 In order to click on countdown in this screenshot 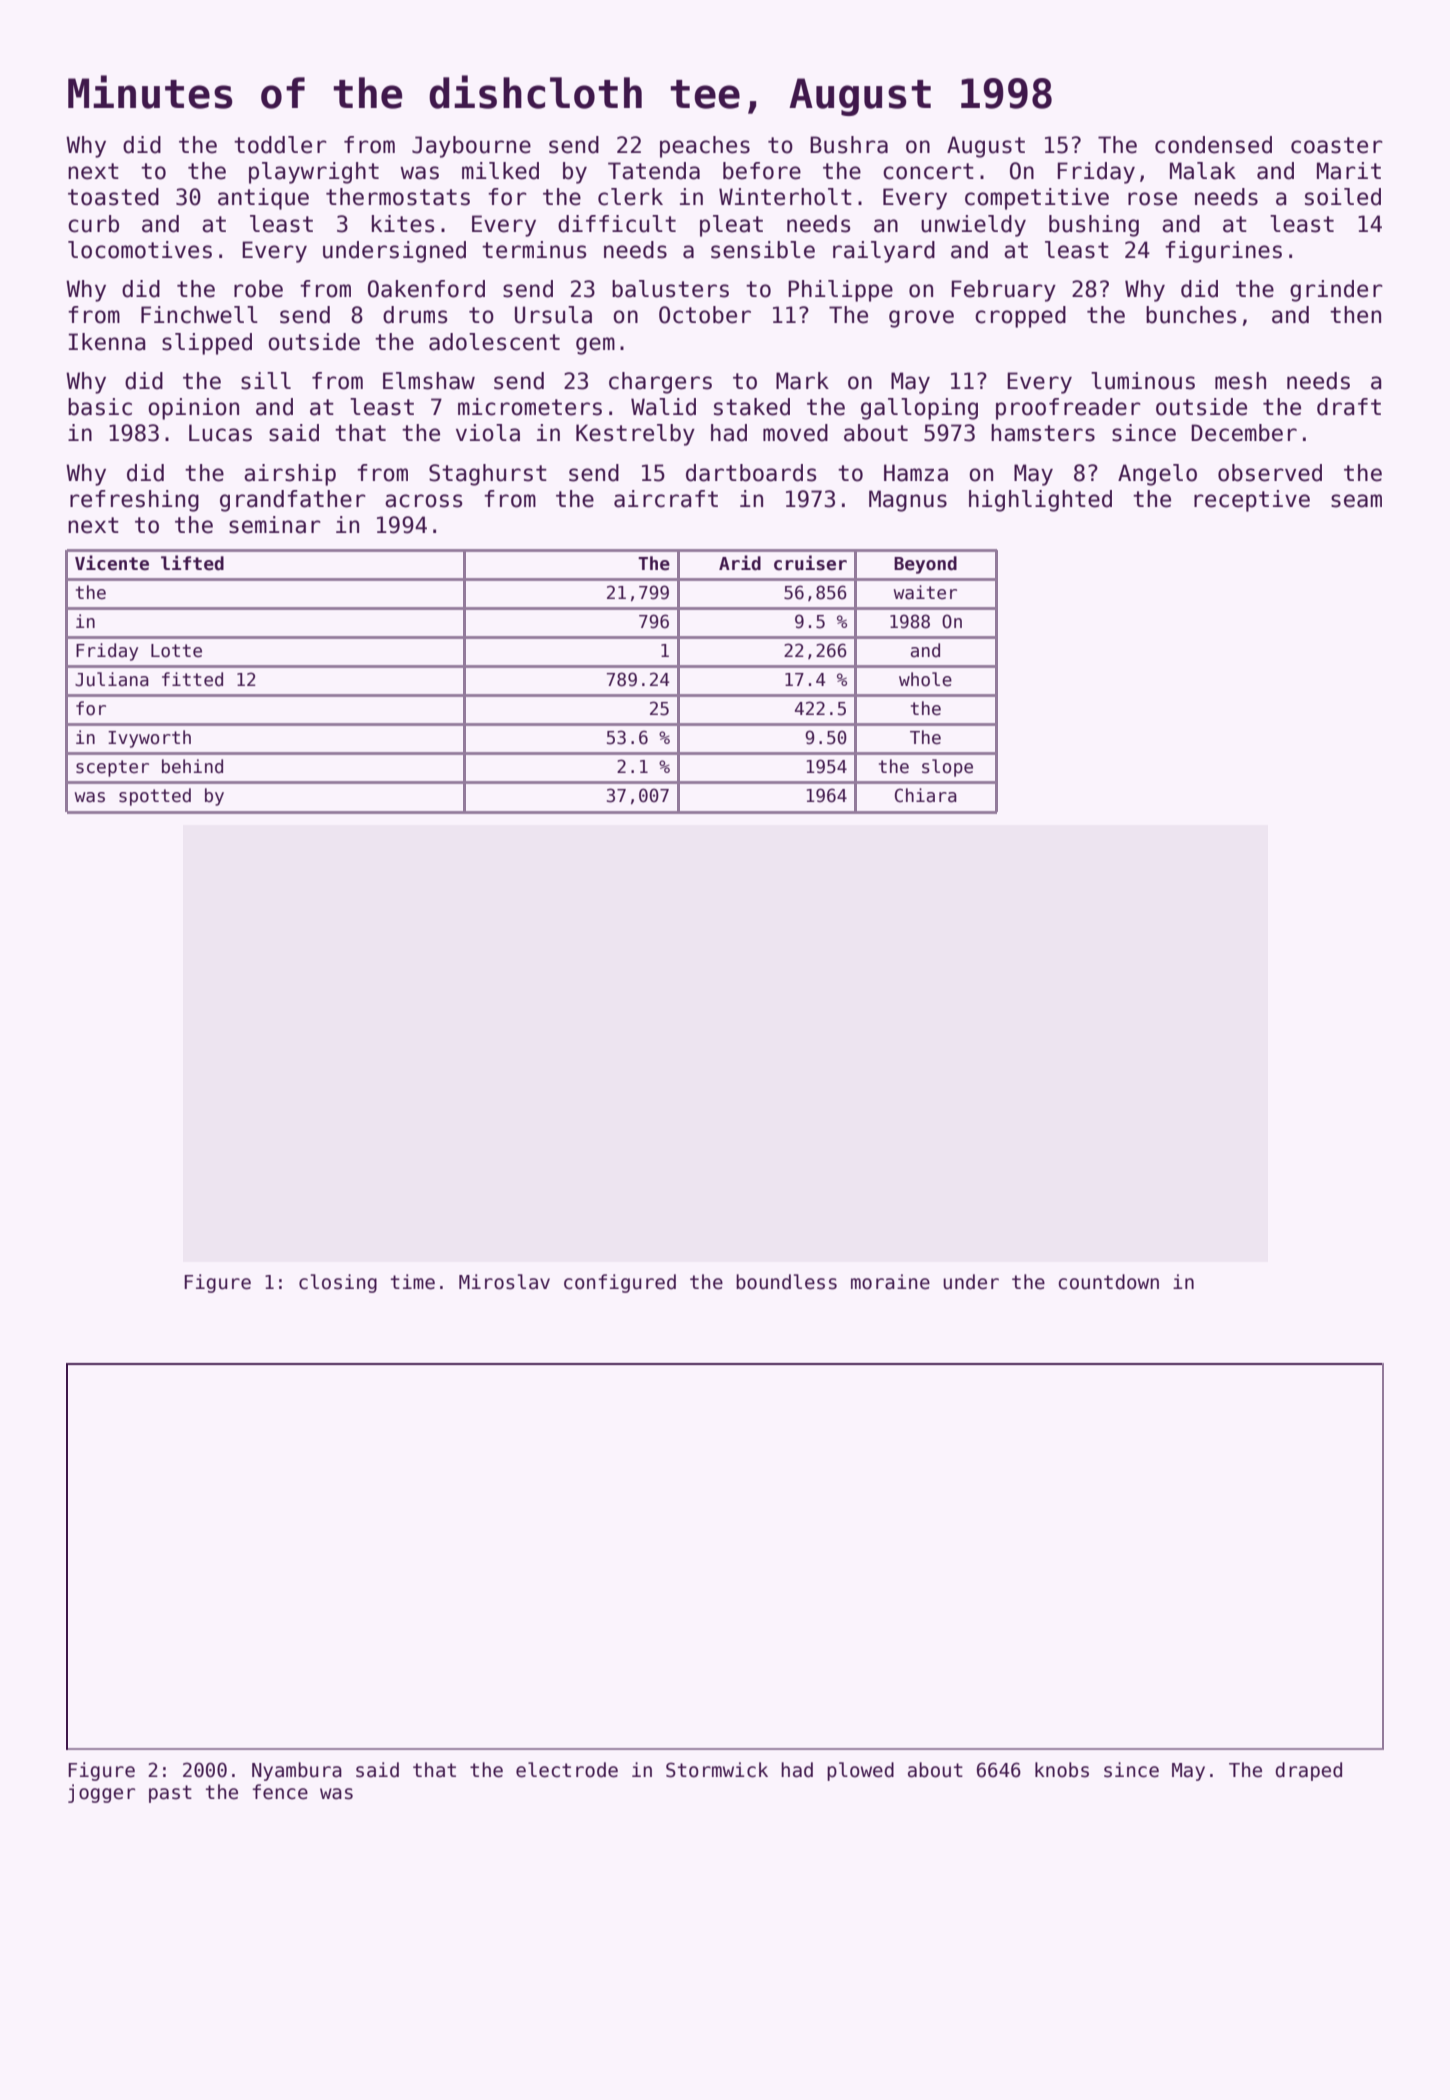, I will do `click(1108, 1282)`.
